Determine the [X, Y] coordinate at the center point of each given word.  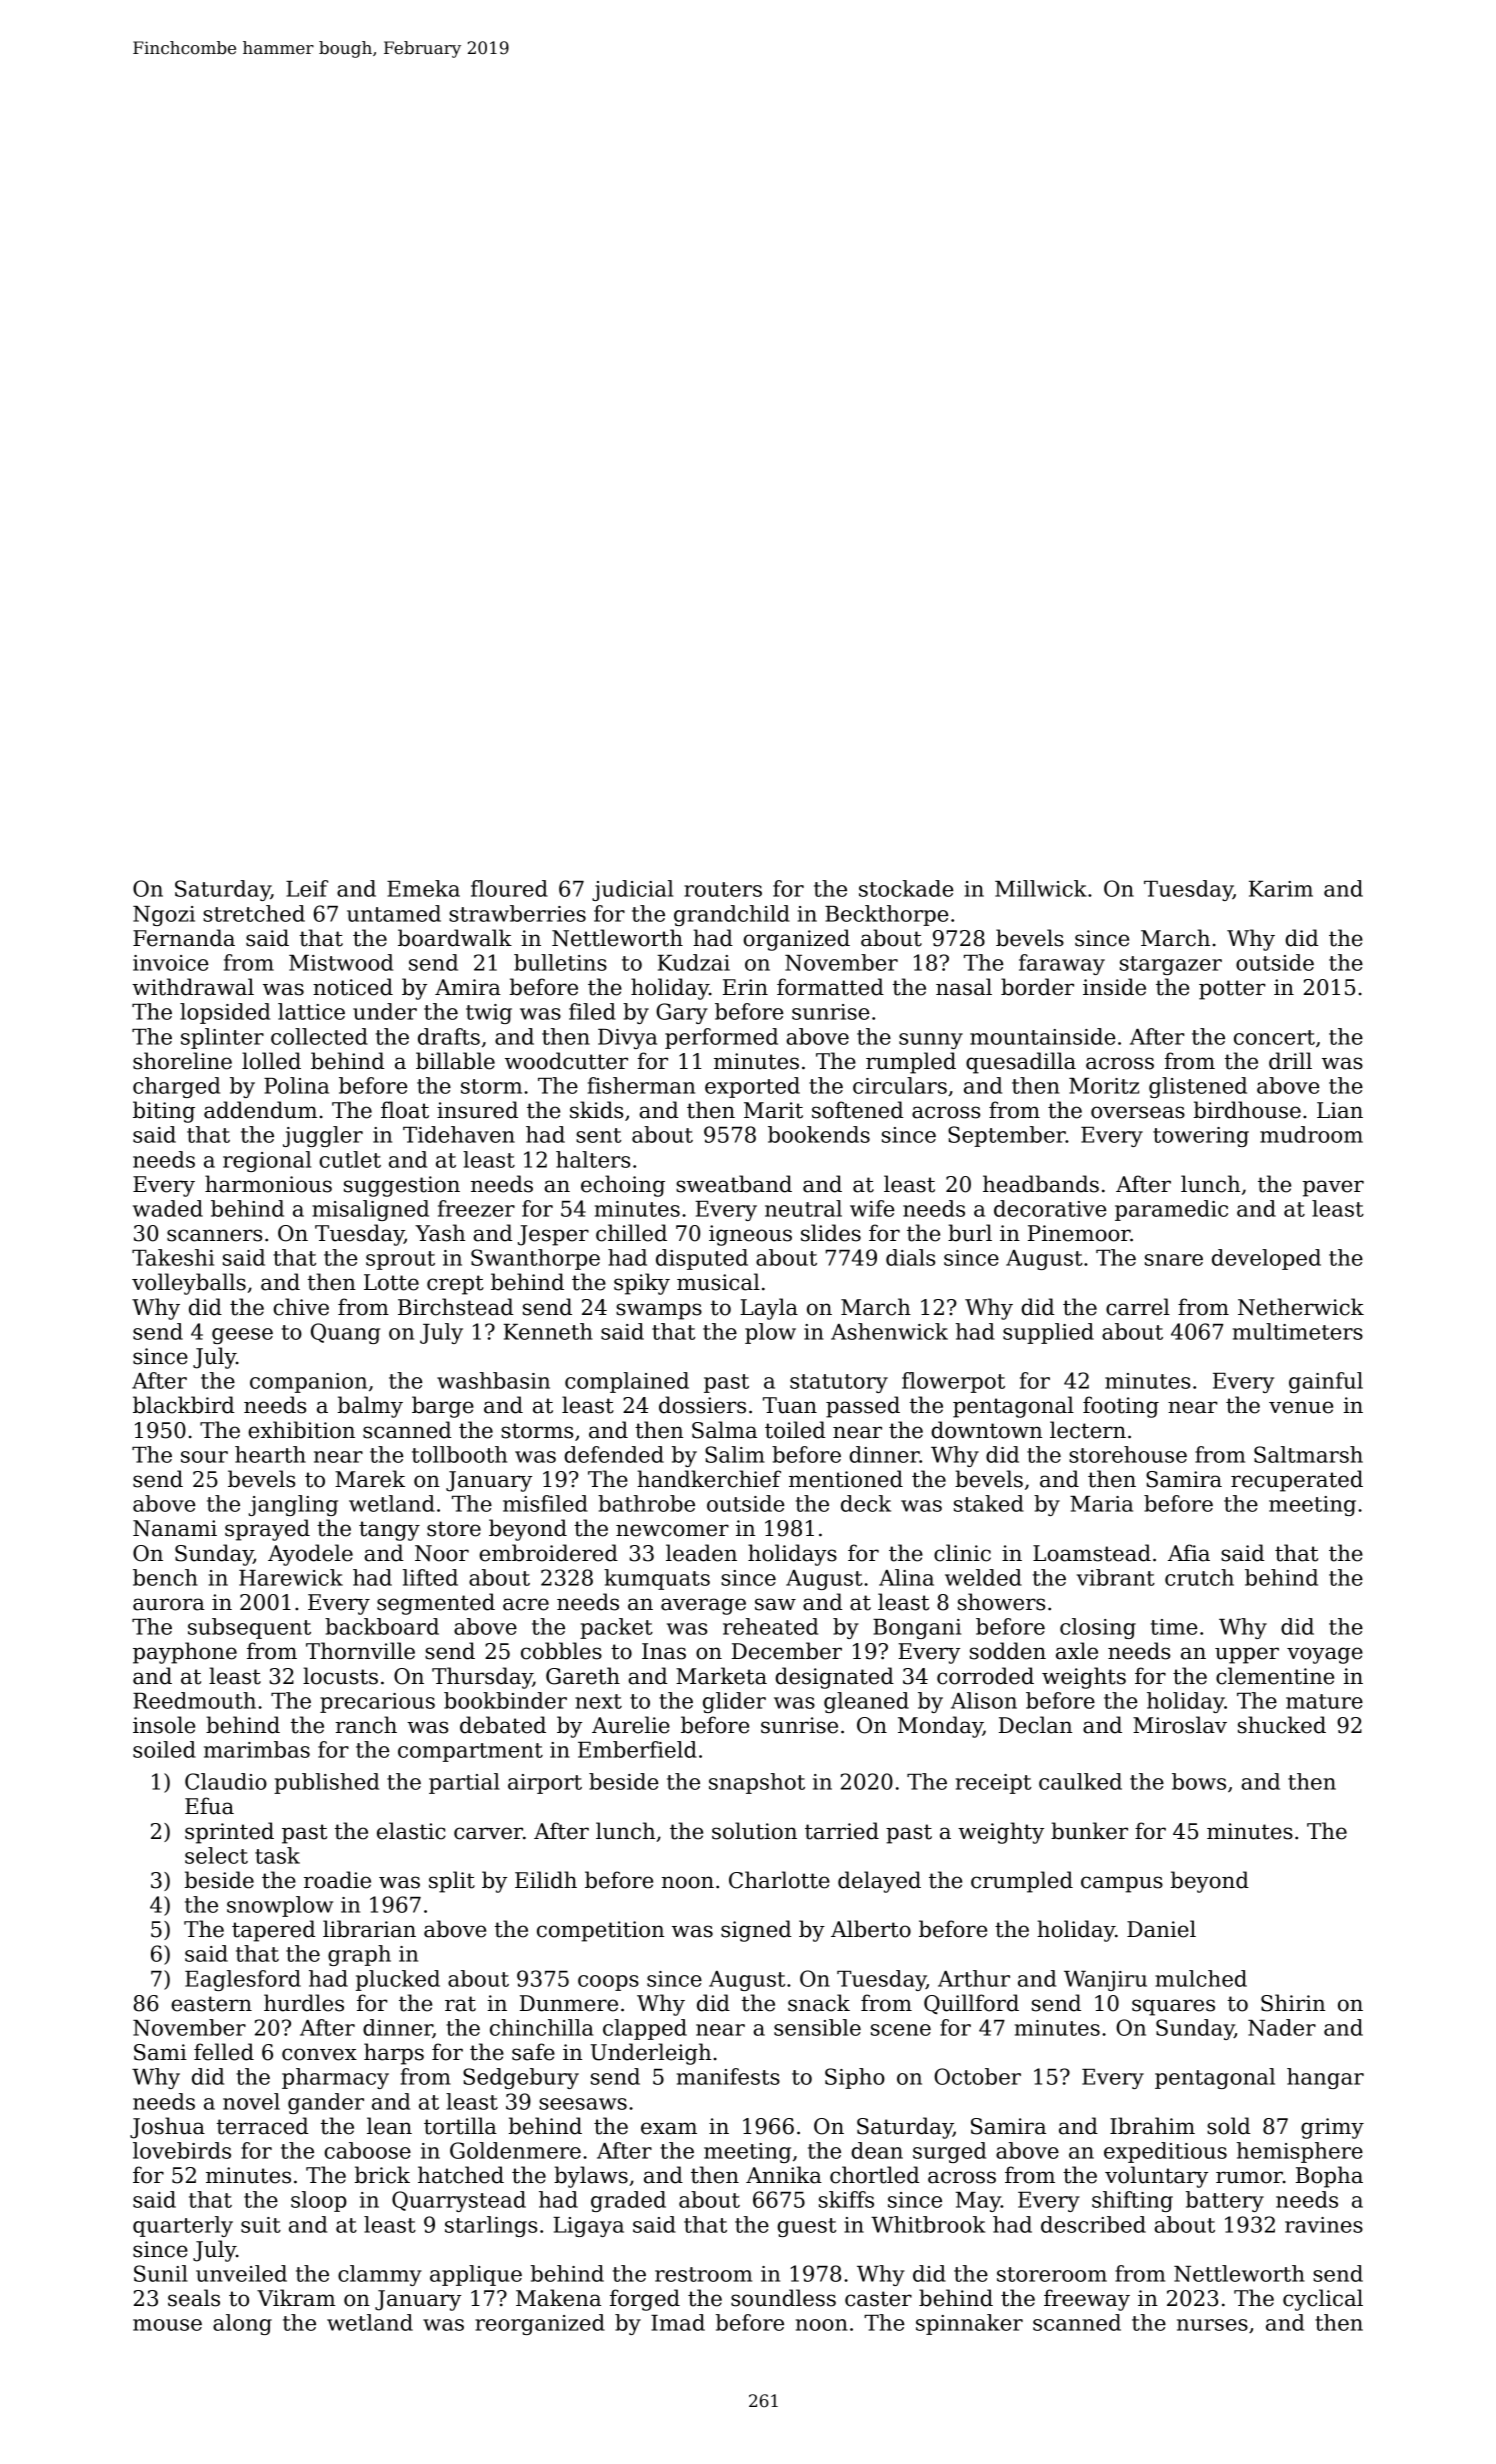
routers [723, 889]
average [703, 1606]
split [452, 1882]
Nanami [175, 1528]
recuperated [1297, 1481]
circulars [900, 1085]
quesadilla [1021, 1063]
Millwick [1041, 888]
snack [819, 2003]
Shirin [1293, 2003]
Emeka [423, 888]
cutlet [350, 1159]
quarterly [183, 2226]
